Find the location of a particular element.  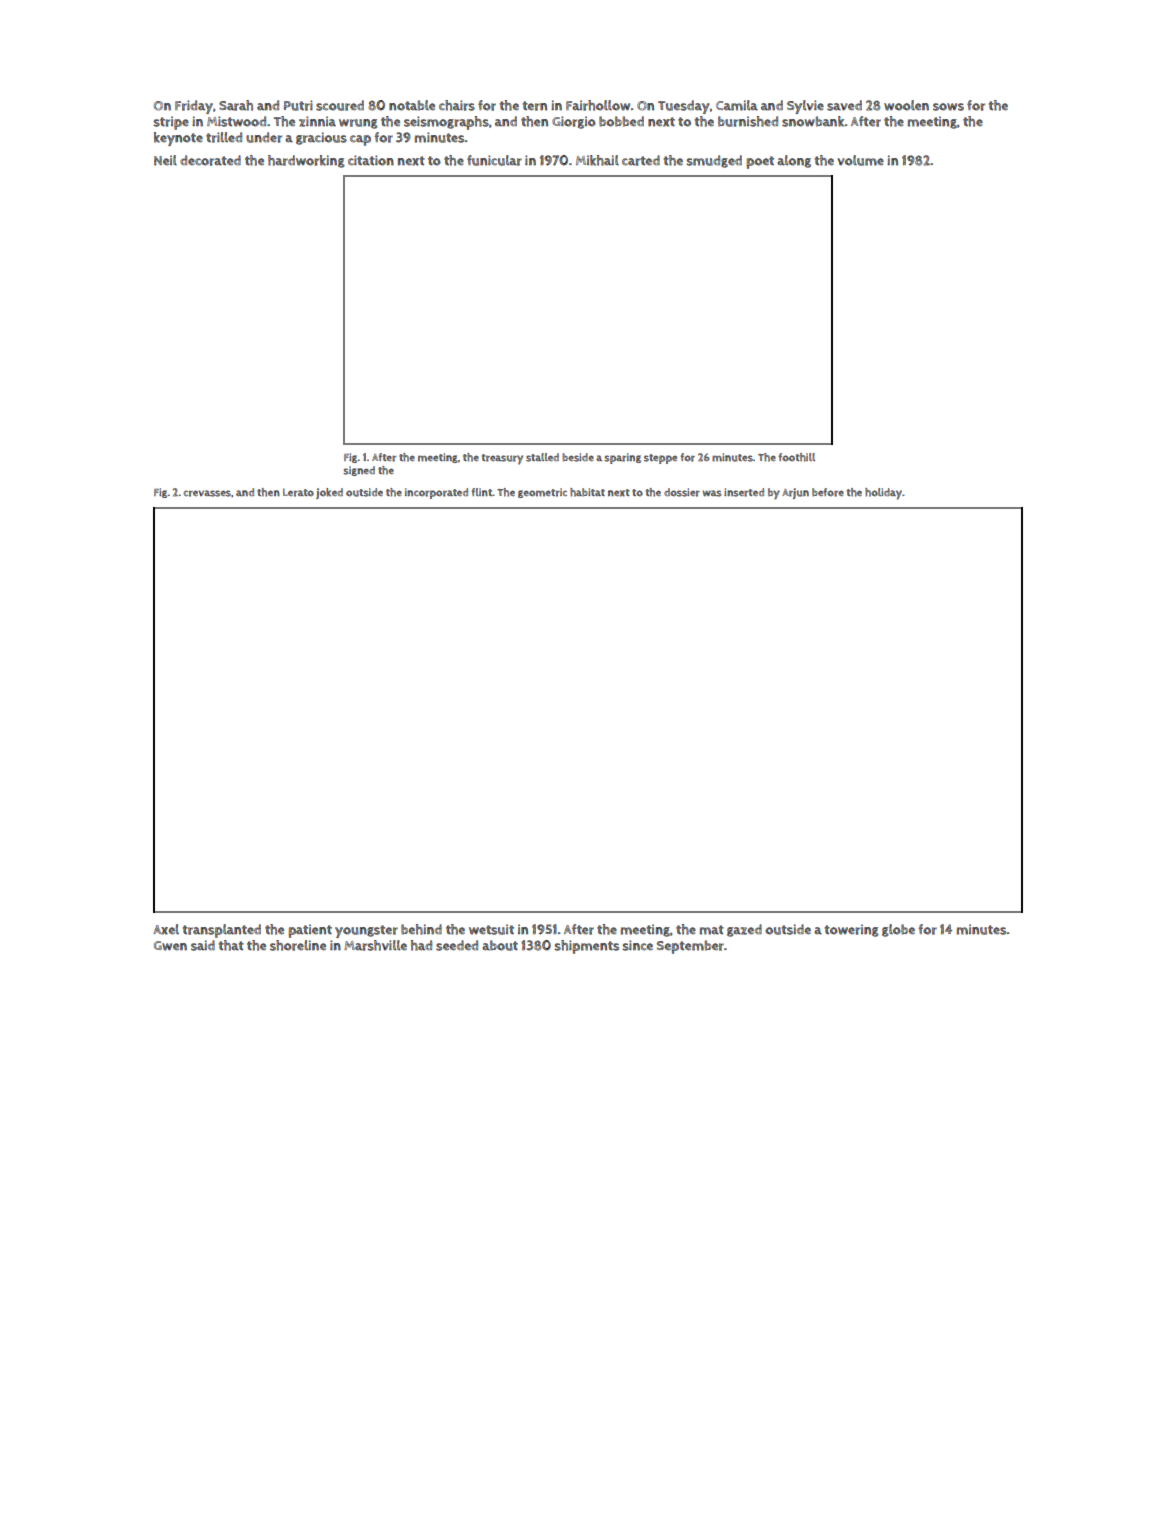

Fairhollow is located at coordinates (598, 105).
